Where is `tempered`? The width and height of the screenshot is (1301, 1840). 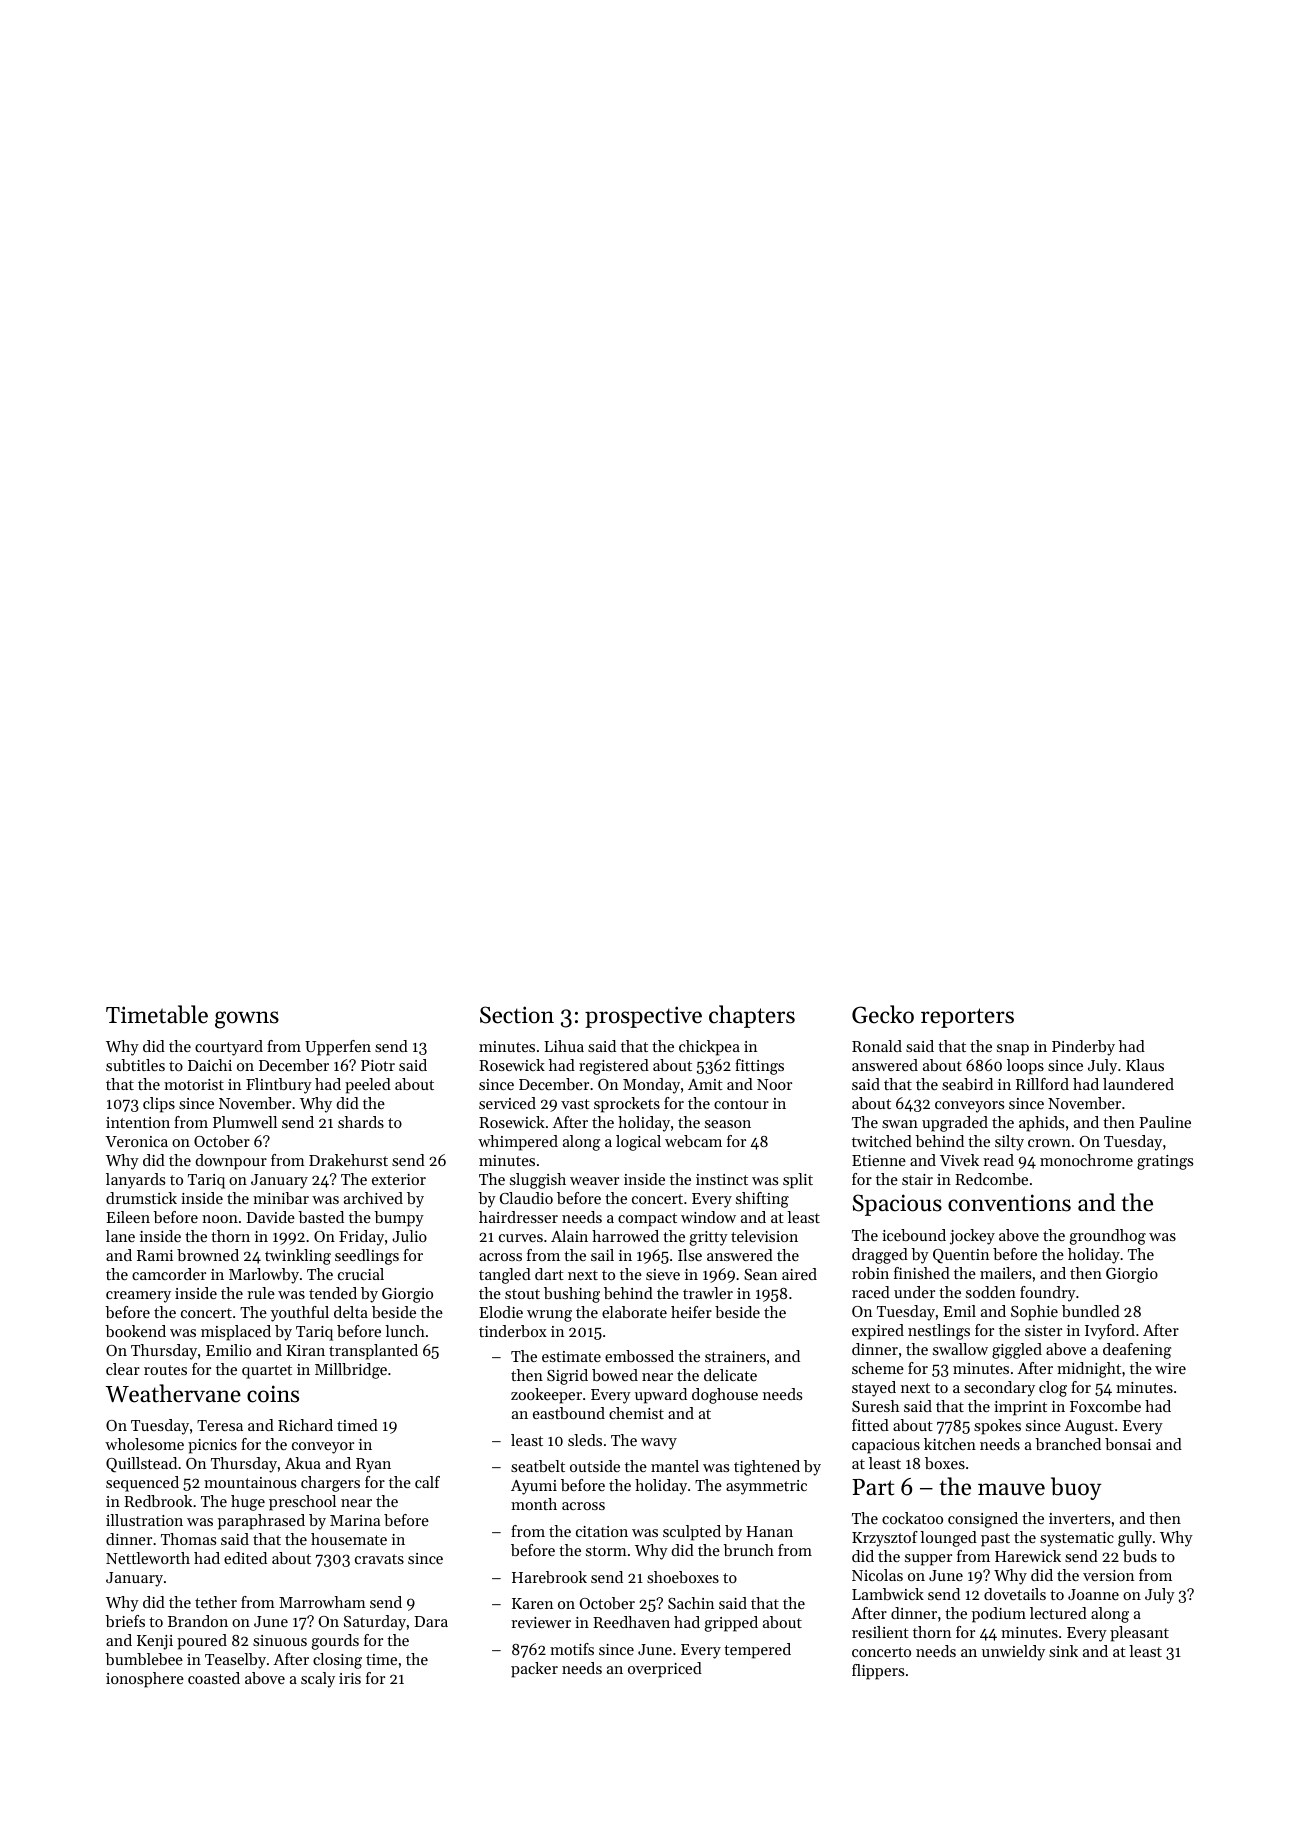 tempered is located at coordinates (757, 1651).
